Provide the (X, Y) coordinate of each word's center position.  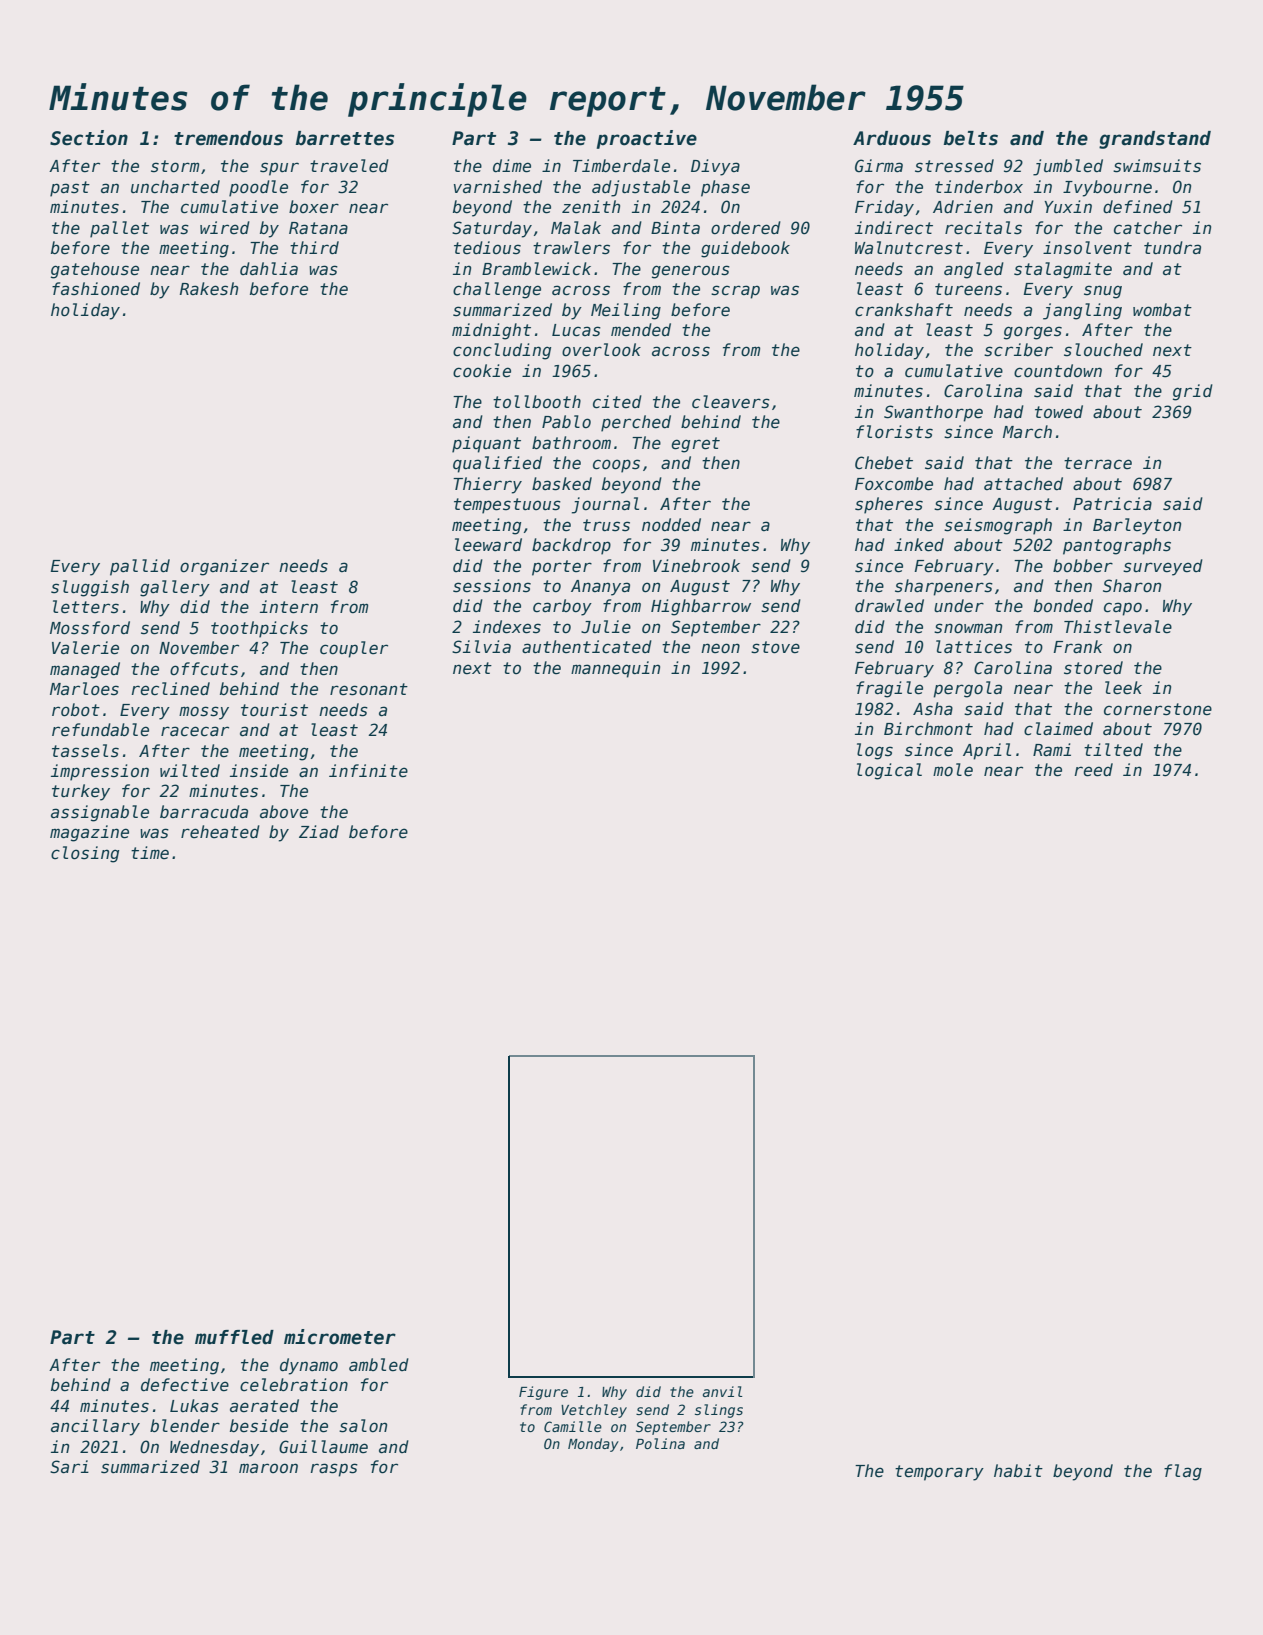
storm (175, 166)
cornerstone (1158, 709)
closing (85, 854)
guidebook (745, 249)
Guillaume (323, 1447)
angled (974, 270)
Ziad (319, 832)
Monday (593, 1445)
